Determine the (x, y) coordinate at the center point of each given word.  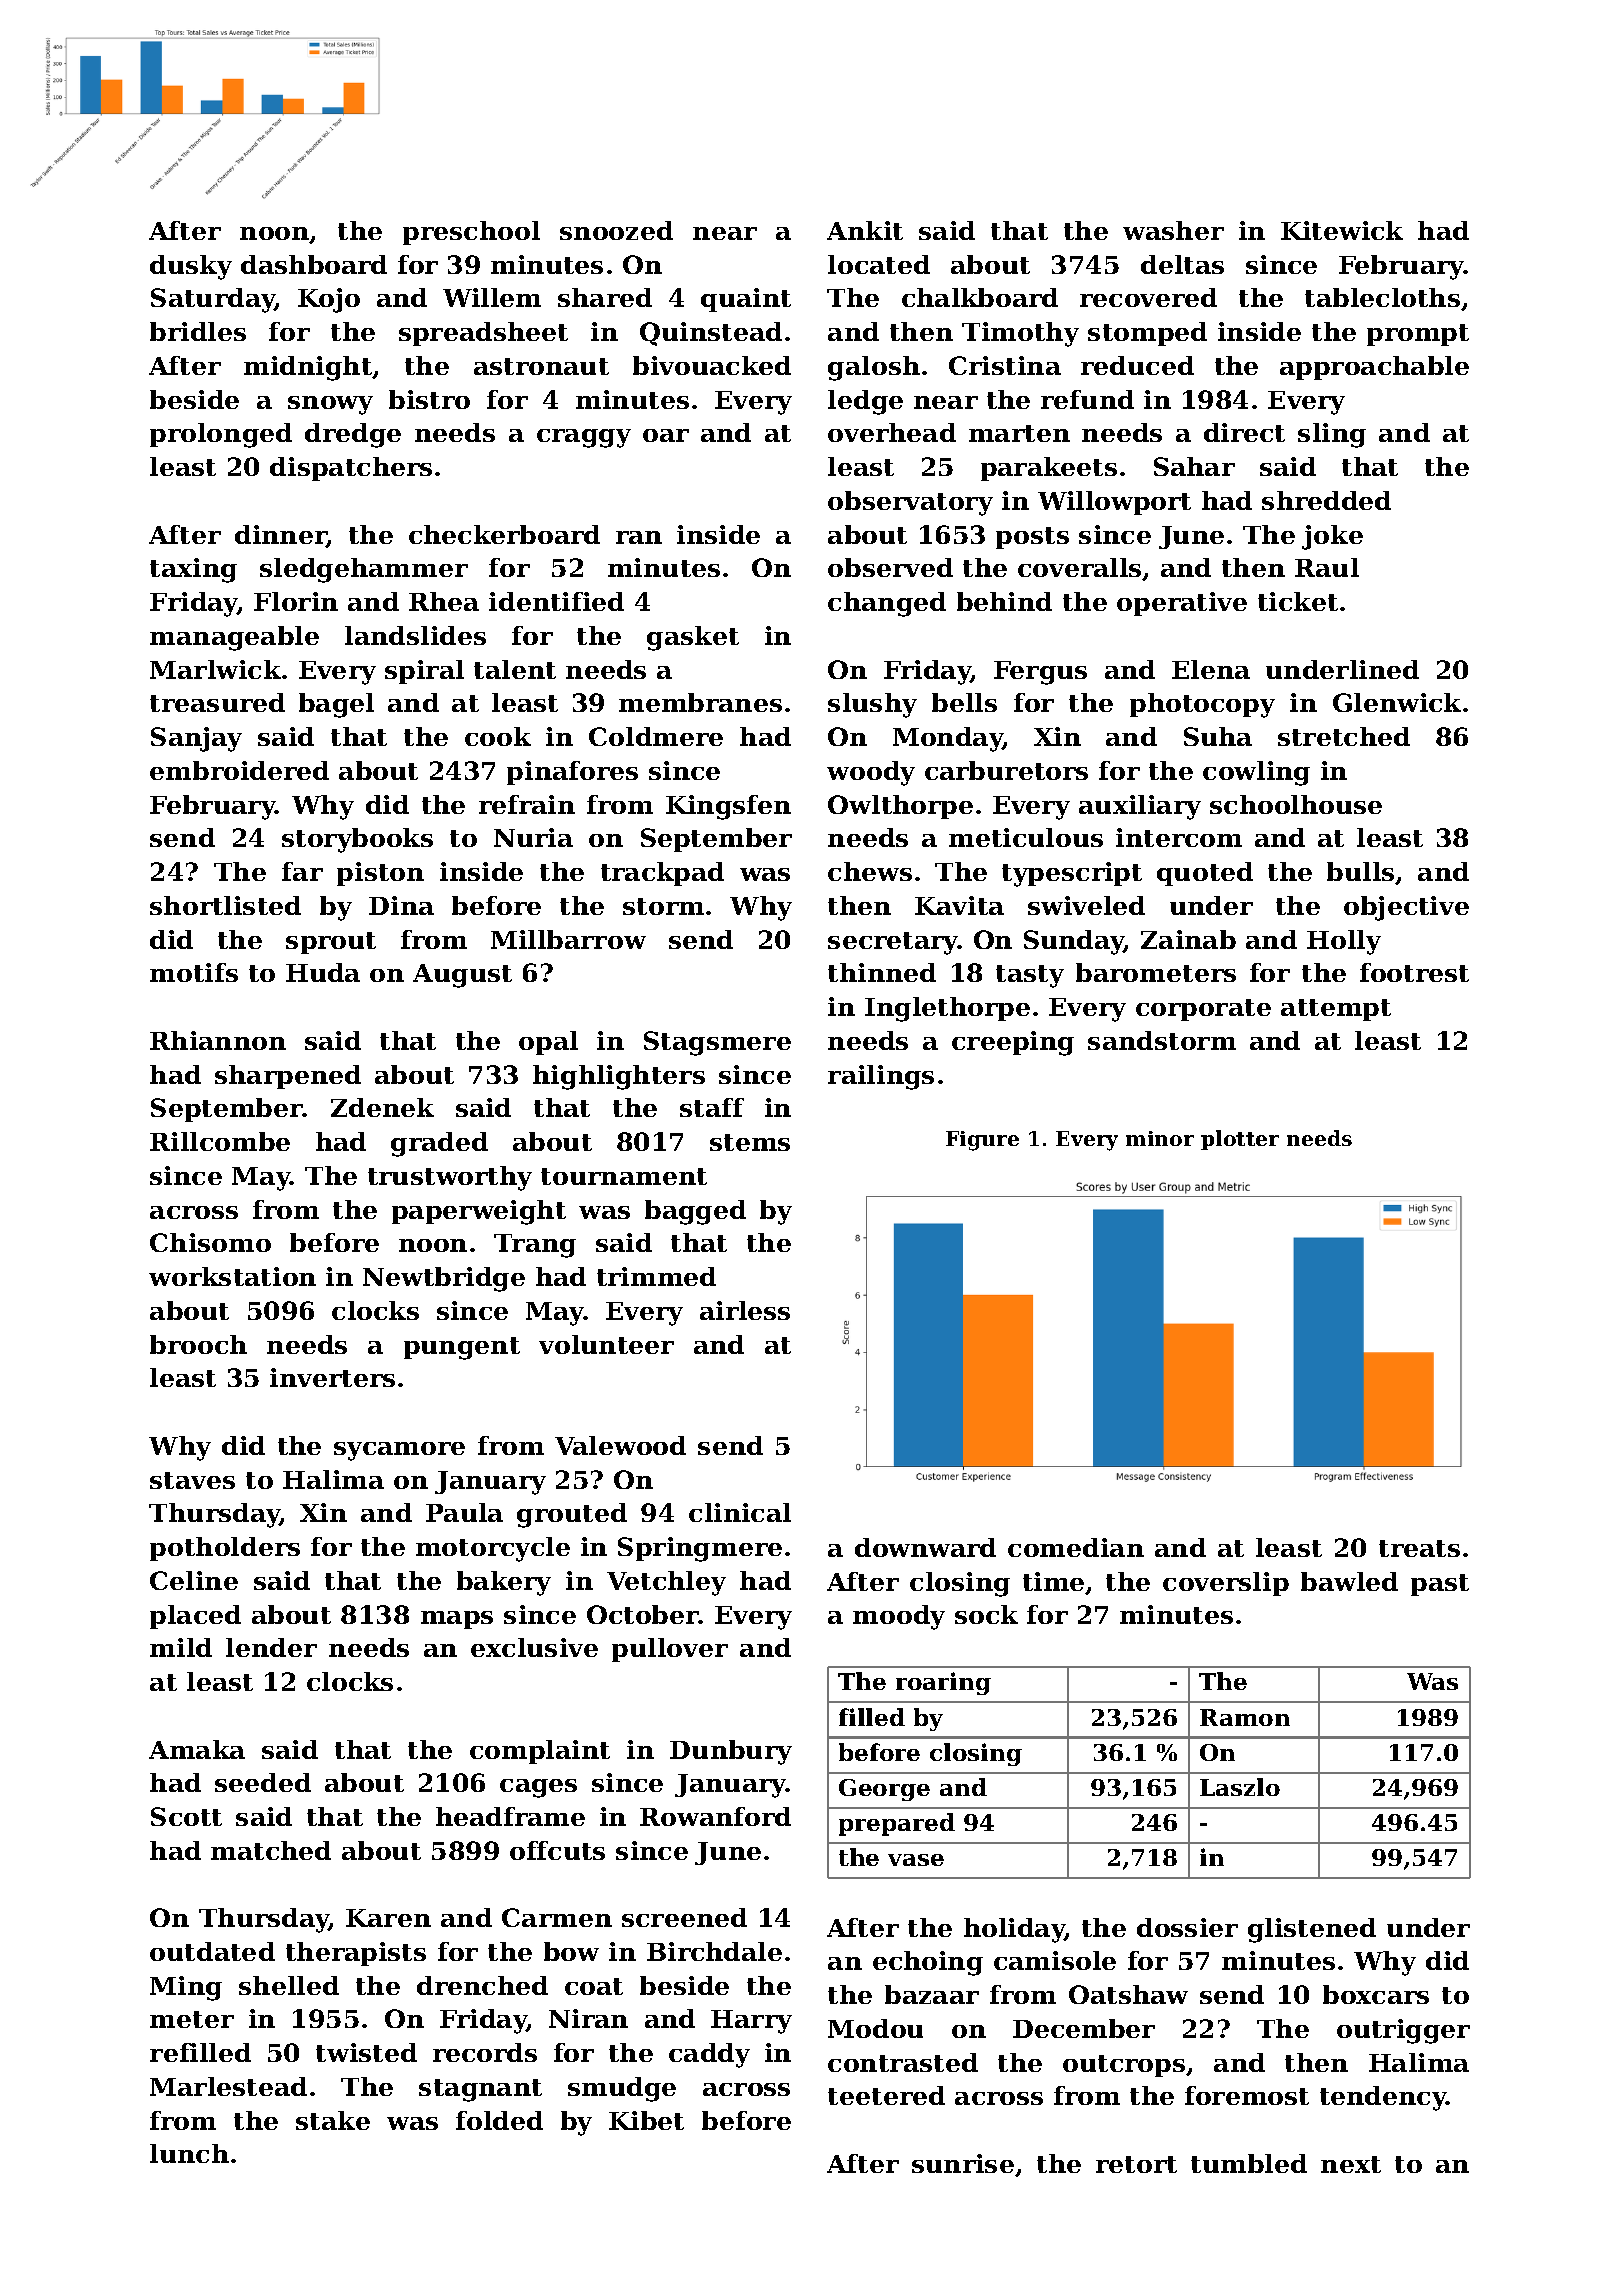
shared (605, 297)
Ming (186, 1988)
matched (271, 1850)
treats (1419, 1548)
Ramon (1245, 1717)
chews (870, 871)
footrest (1414, 972)
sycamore (399, 1451)
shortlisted (225, 905)
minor (1160, 1138)
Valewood (620, 1445)
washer (1173, 230)
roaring (943, 1683)
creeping (1013, 1043)
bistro (429, 399)
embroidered (239, 770)
